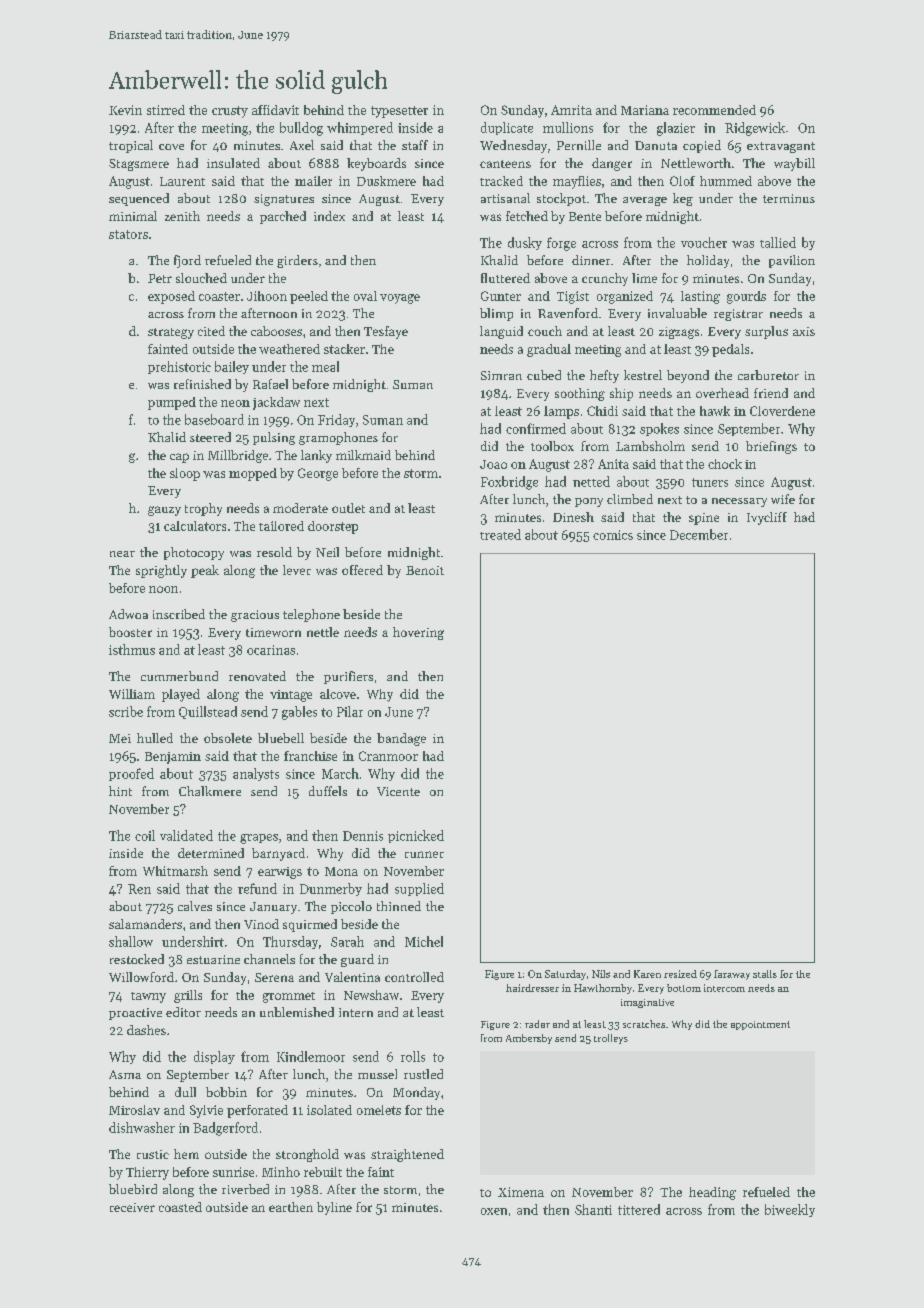 The image size is (924, 1308). What do you see at coordinates (125, 110) in the screenshot?
I see `Kevin` at bounding box center [125, 110].
